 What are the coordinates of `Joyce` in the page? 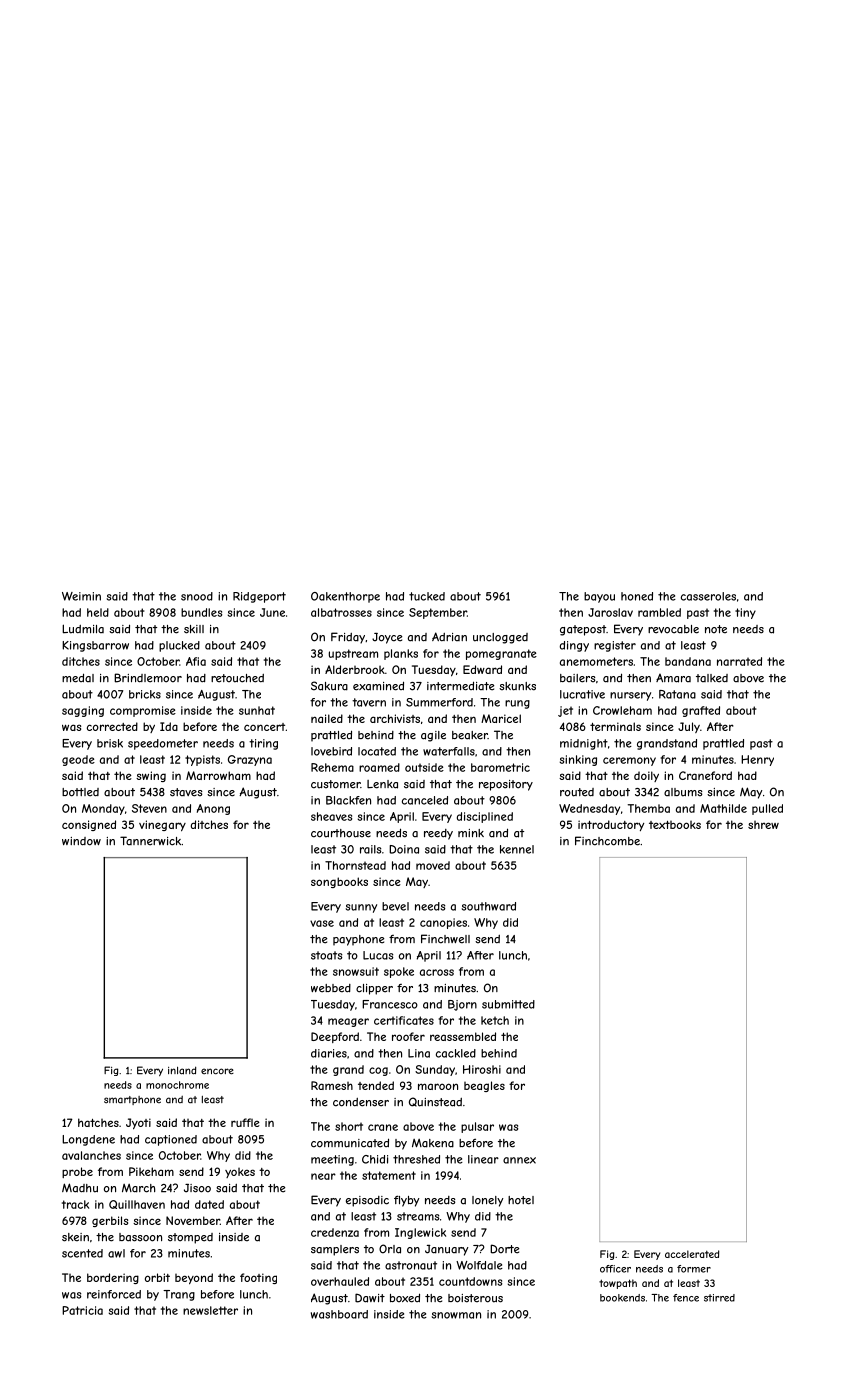 It's located at (387, 638).
